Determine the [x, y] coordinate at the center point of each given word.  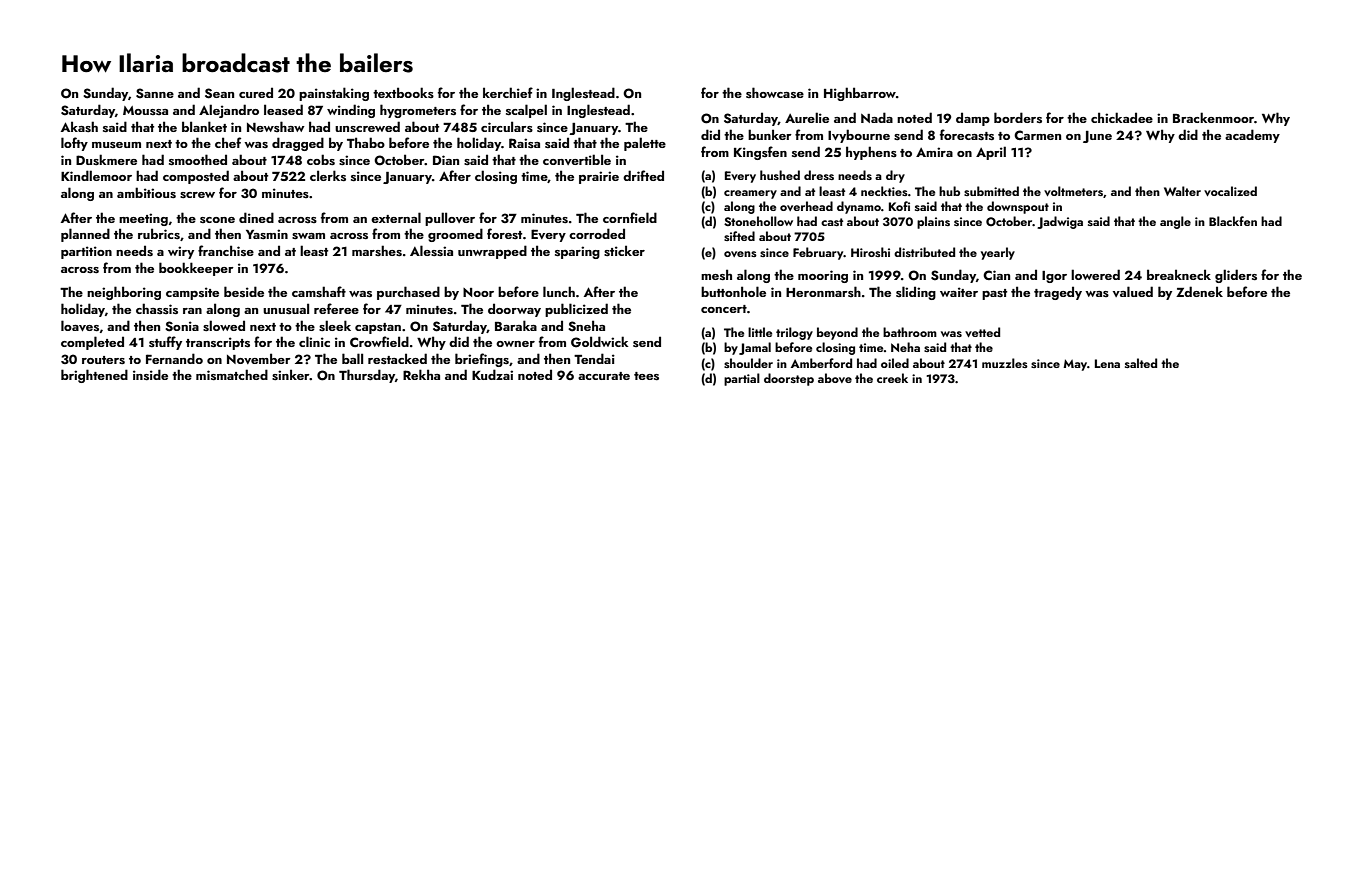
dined [256, 217]
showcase [775, 93]
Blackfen [1233, 221]
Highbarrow [860, 94]
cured [256, 92]
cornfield [630, 217]
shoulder [748, 363]
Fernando [174, 358]
